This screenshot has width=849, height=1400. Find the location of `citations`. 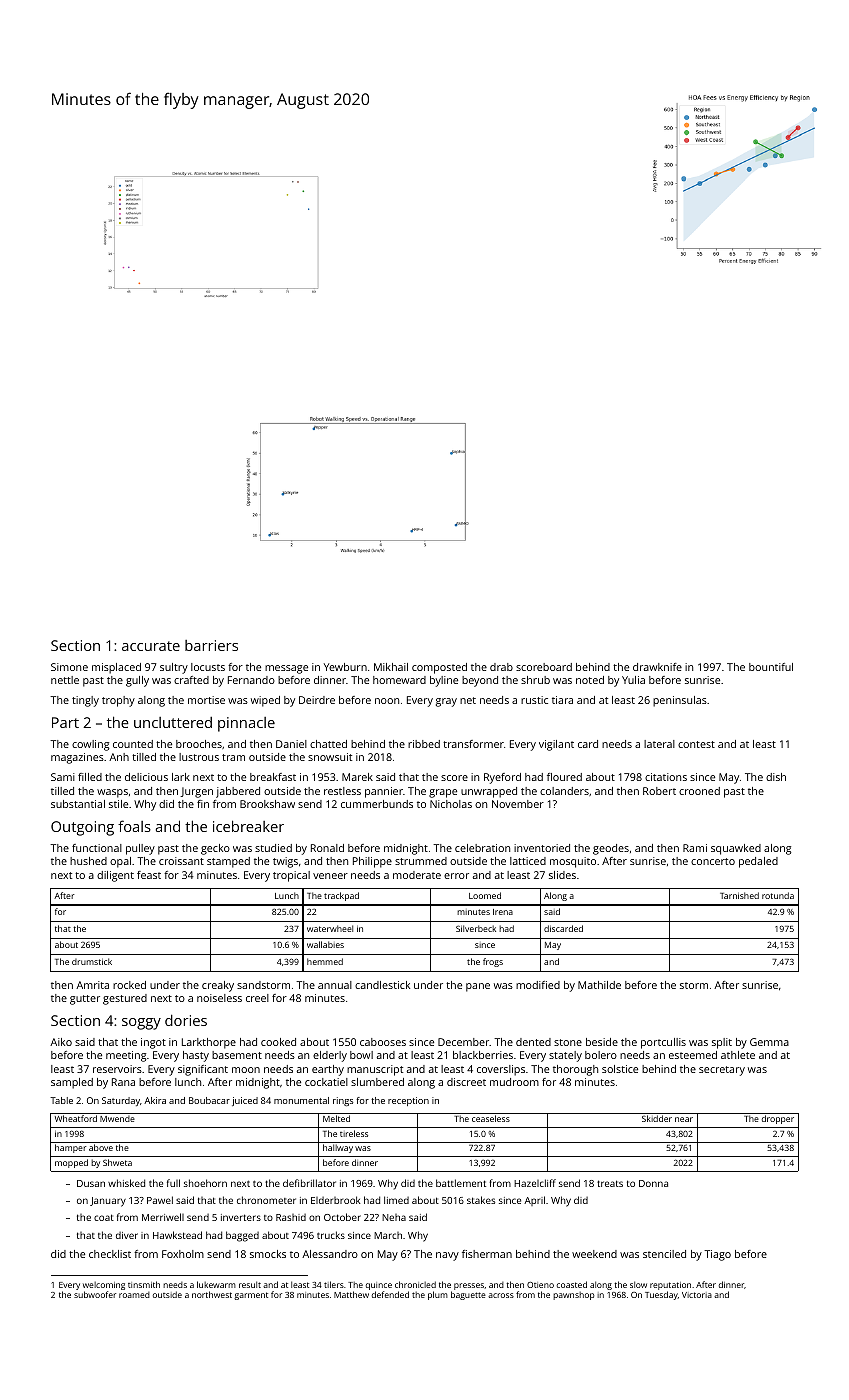

citations is located at coordinates (666, 777).
